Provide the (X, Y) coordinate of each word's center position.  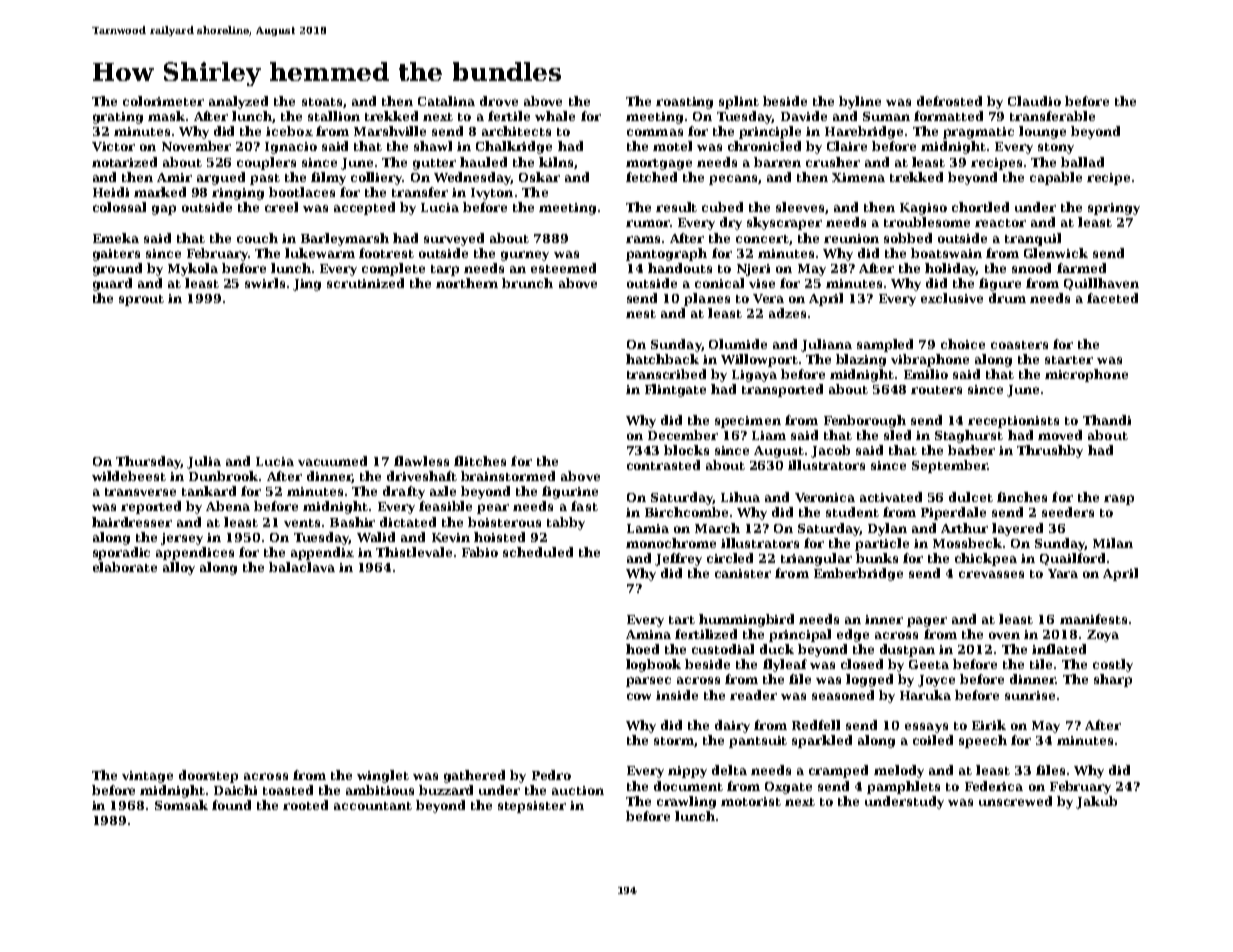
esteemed (563, 268)
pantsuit (758, 742)
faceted (1112, 298)
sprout (141, 300)
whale (555, 116)
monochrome (671, 543)
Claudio (1034, 101)
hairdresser (132, 522)
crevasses (991, 574)
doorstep (208, 776)
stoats (322, 102)
